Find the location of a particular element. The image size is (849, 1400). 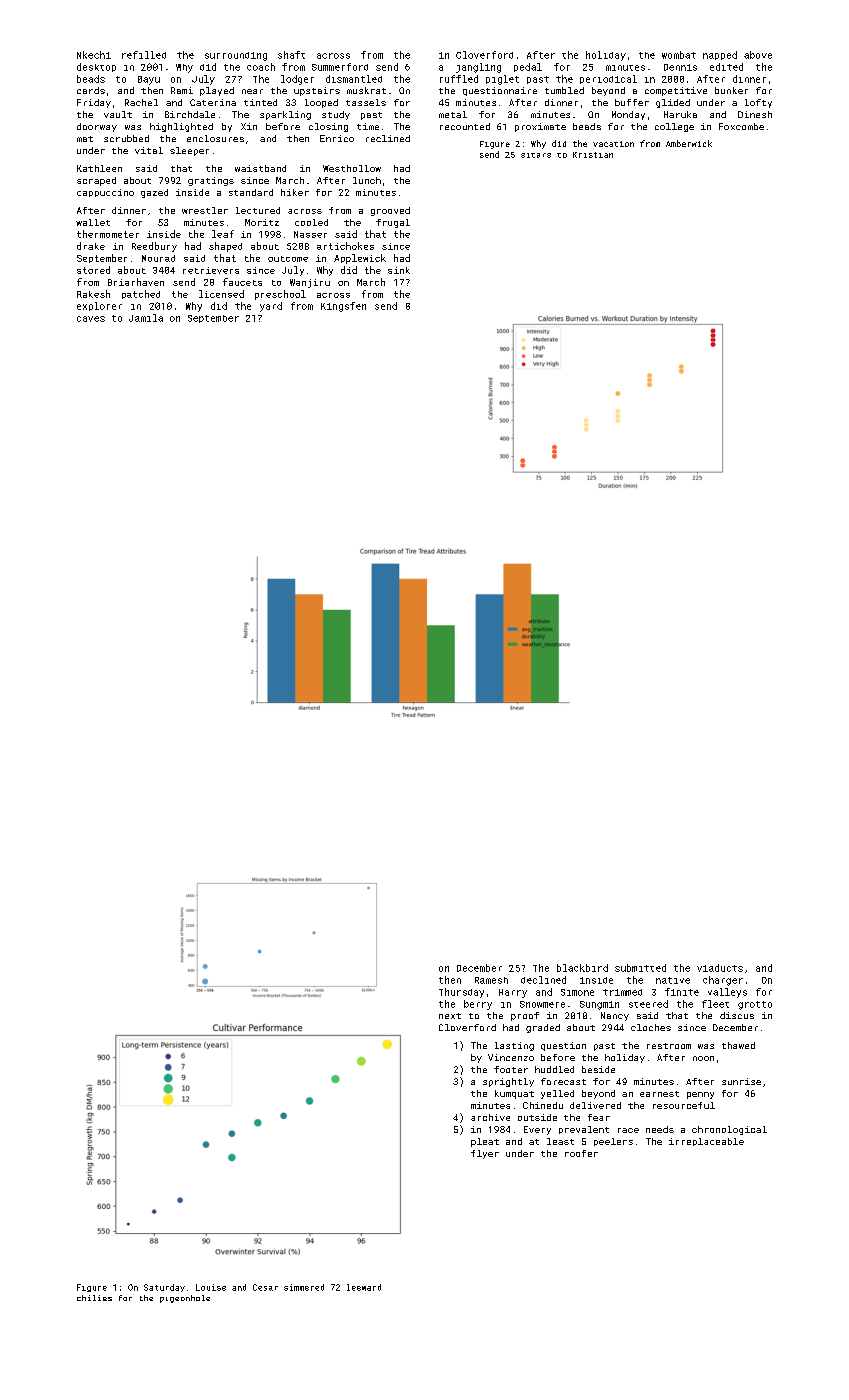

roofer is located at coordinates (581, 1153).
